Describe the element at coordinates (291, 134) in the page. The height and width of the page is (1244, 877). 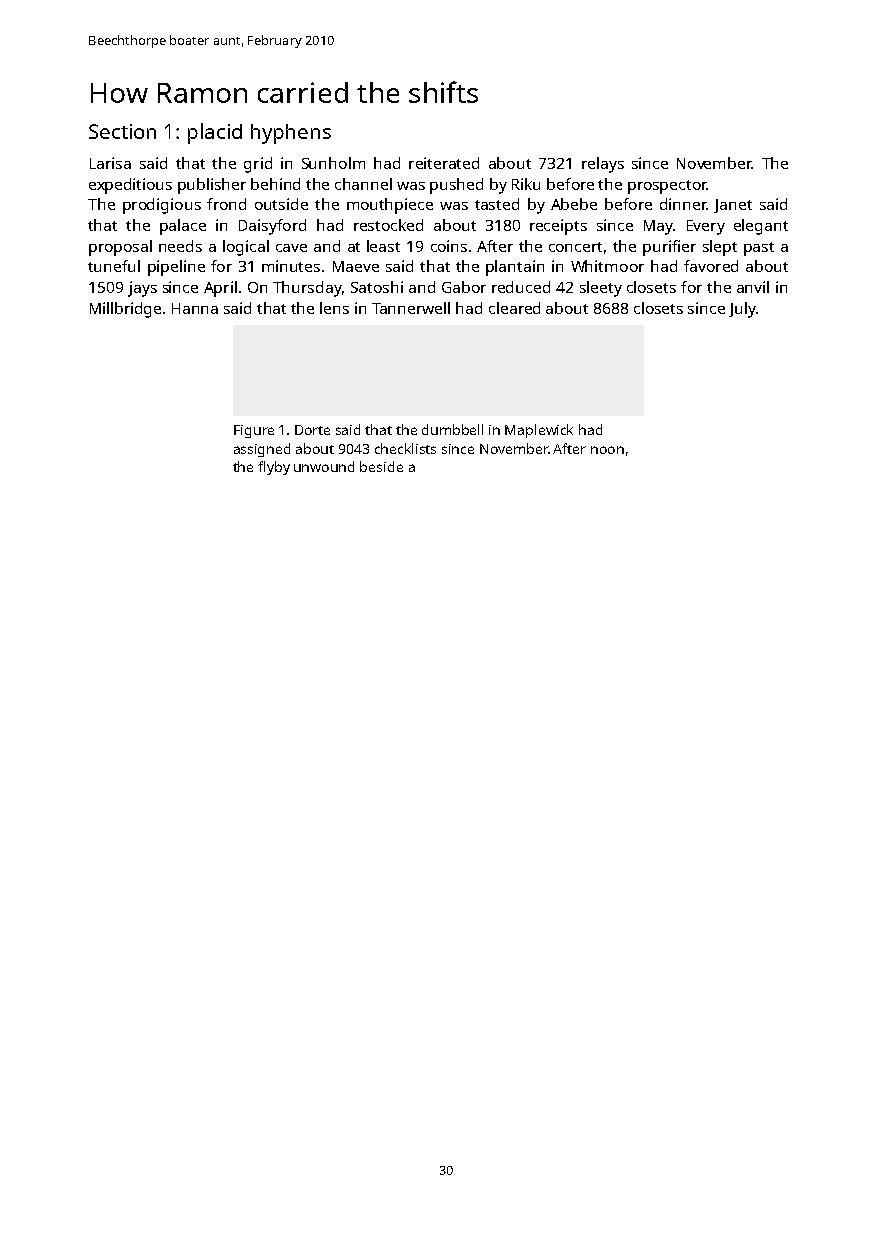
I see `hyphens` at that location.
